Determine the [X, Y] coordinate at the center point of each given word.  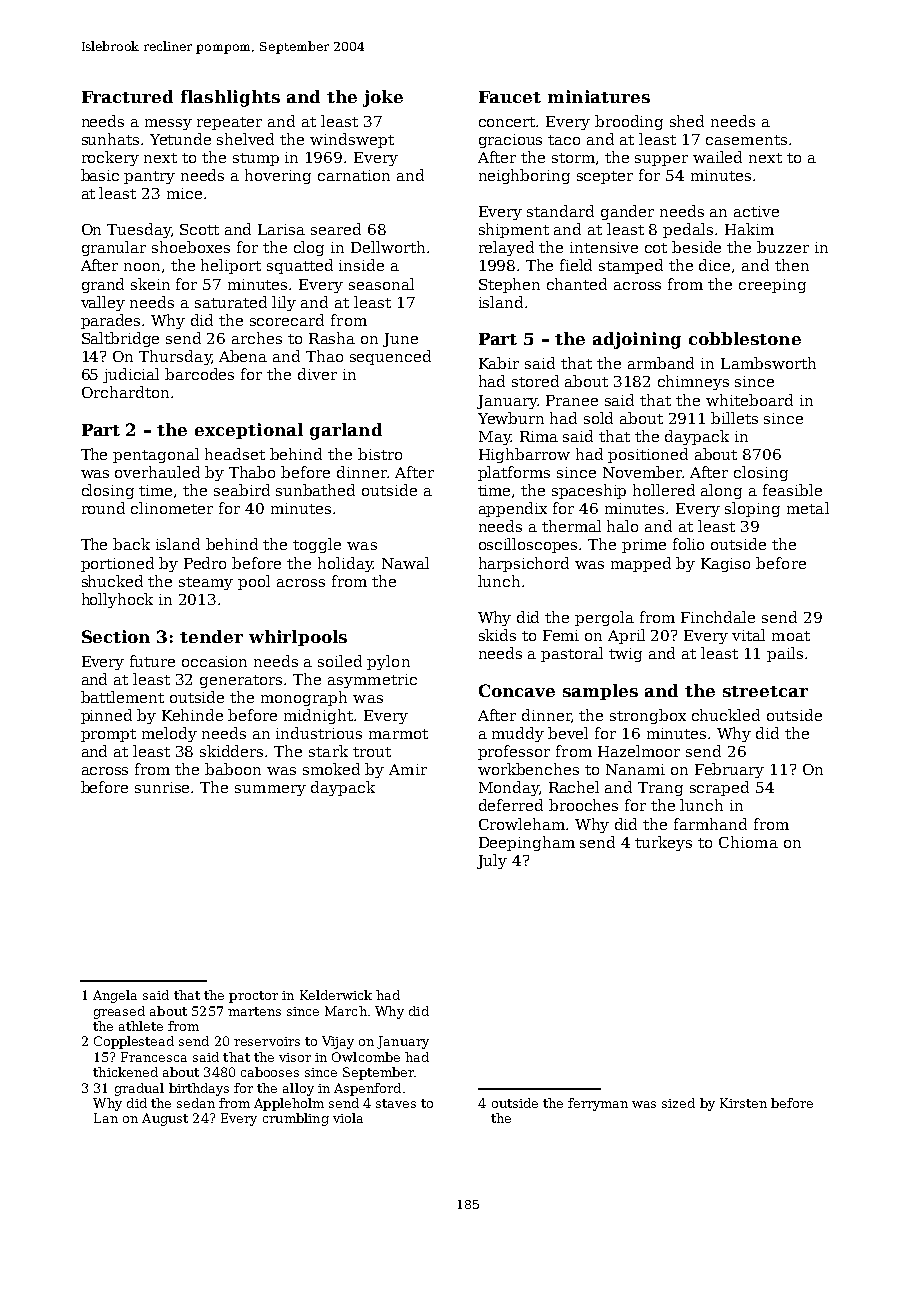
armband [661, 363]
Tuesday [139, 230]
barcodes [199, 374]
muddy [518, 734]
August [165, 1119]
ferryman [598, 1104]
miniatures [599, 96]
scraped [719, 788]
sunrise [163, 787]
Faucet [510, 97]
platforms [514, 473]
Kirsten [743, 1103]
